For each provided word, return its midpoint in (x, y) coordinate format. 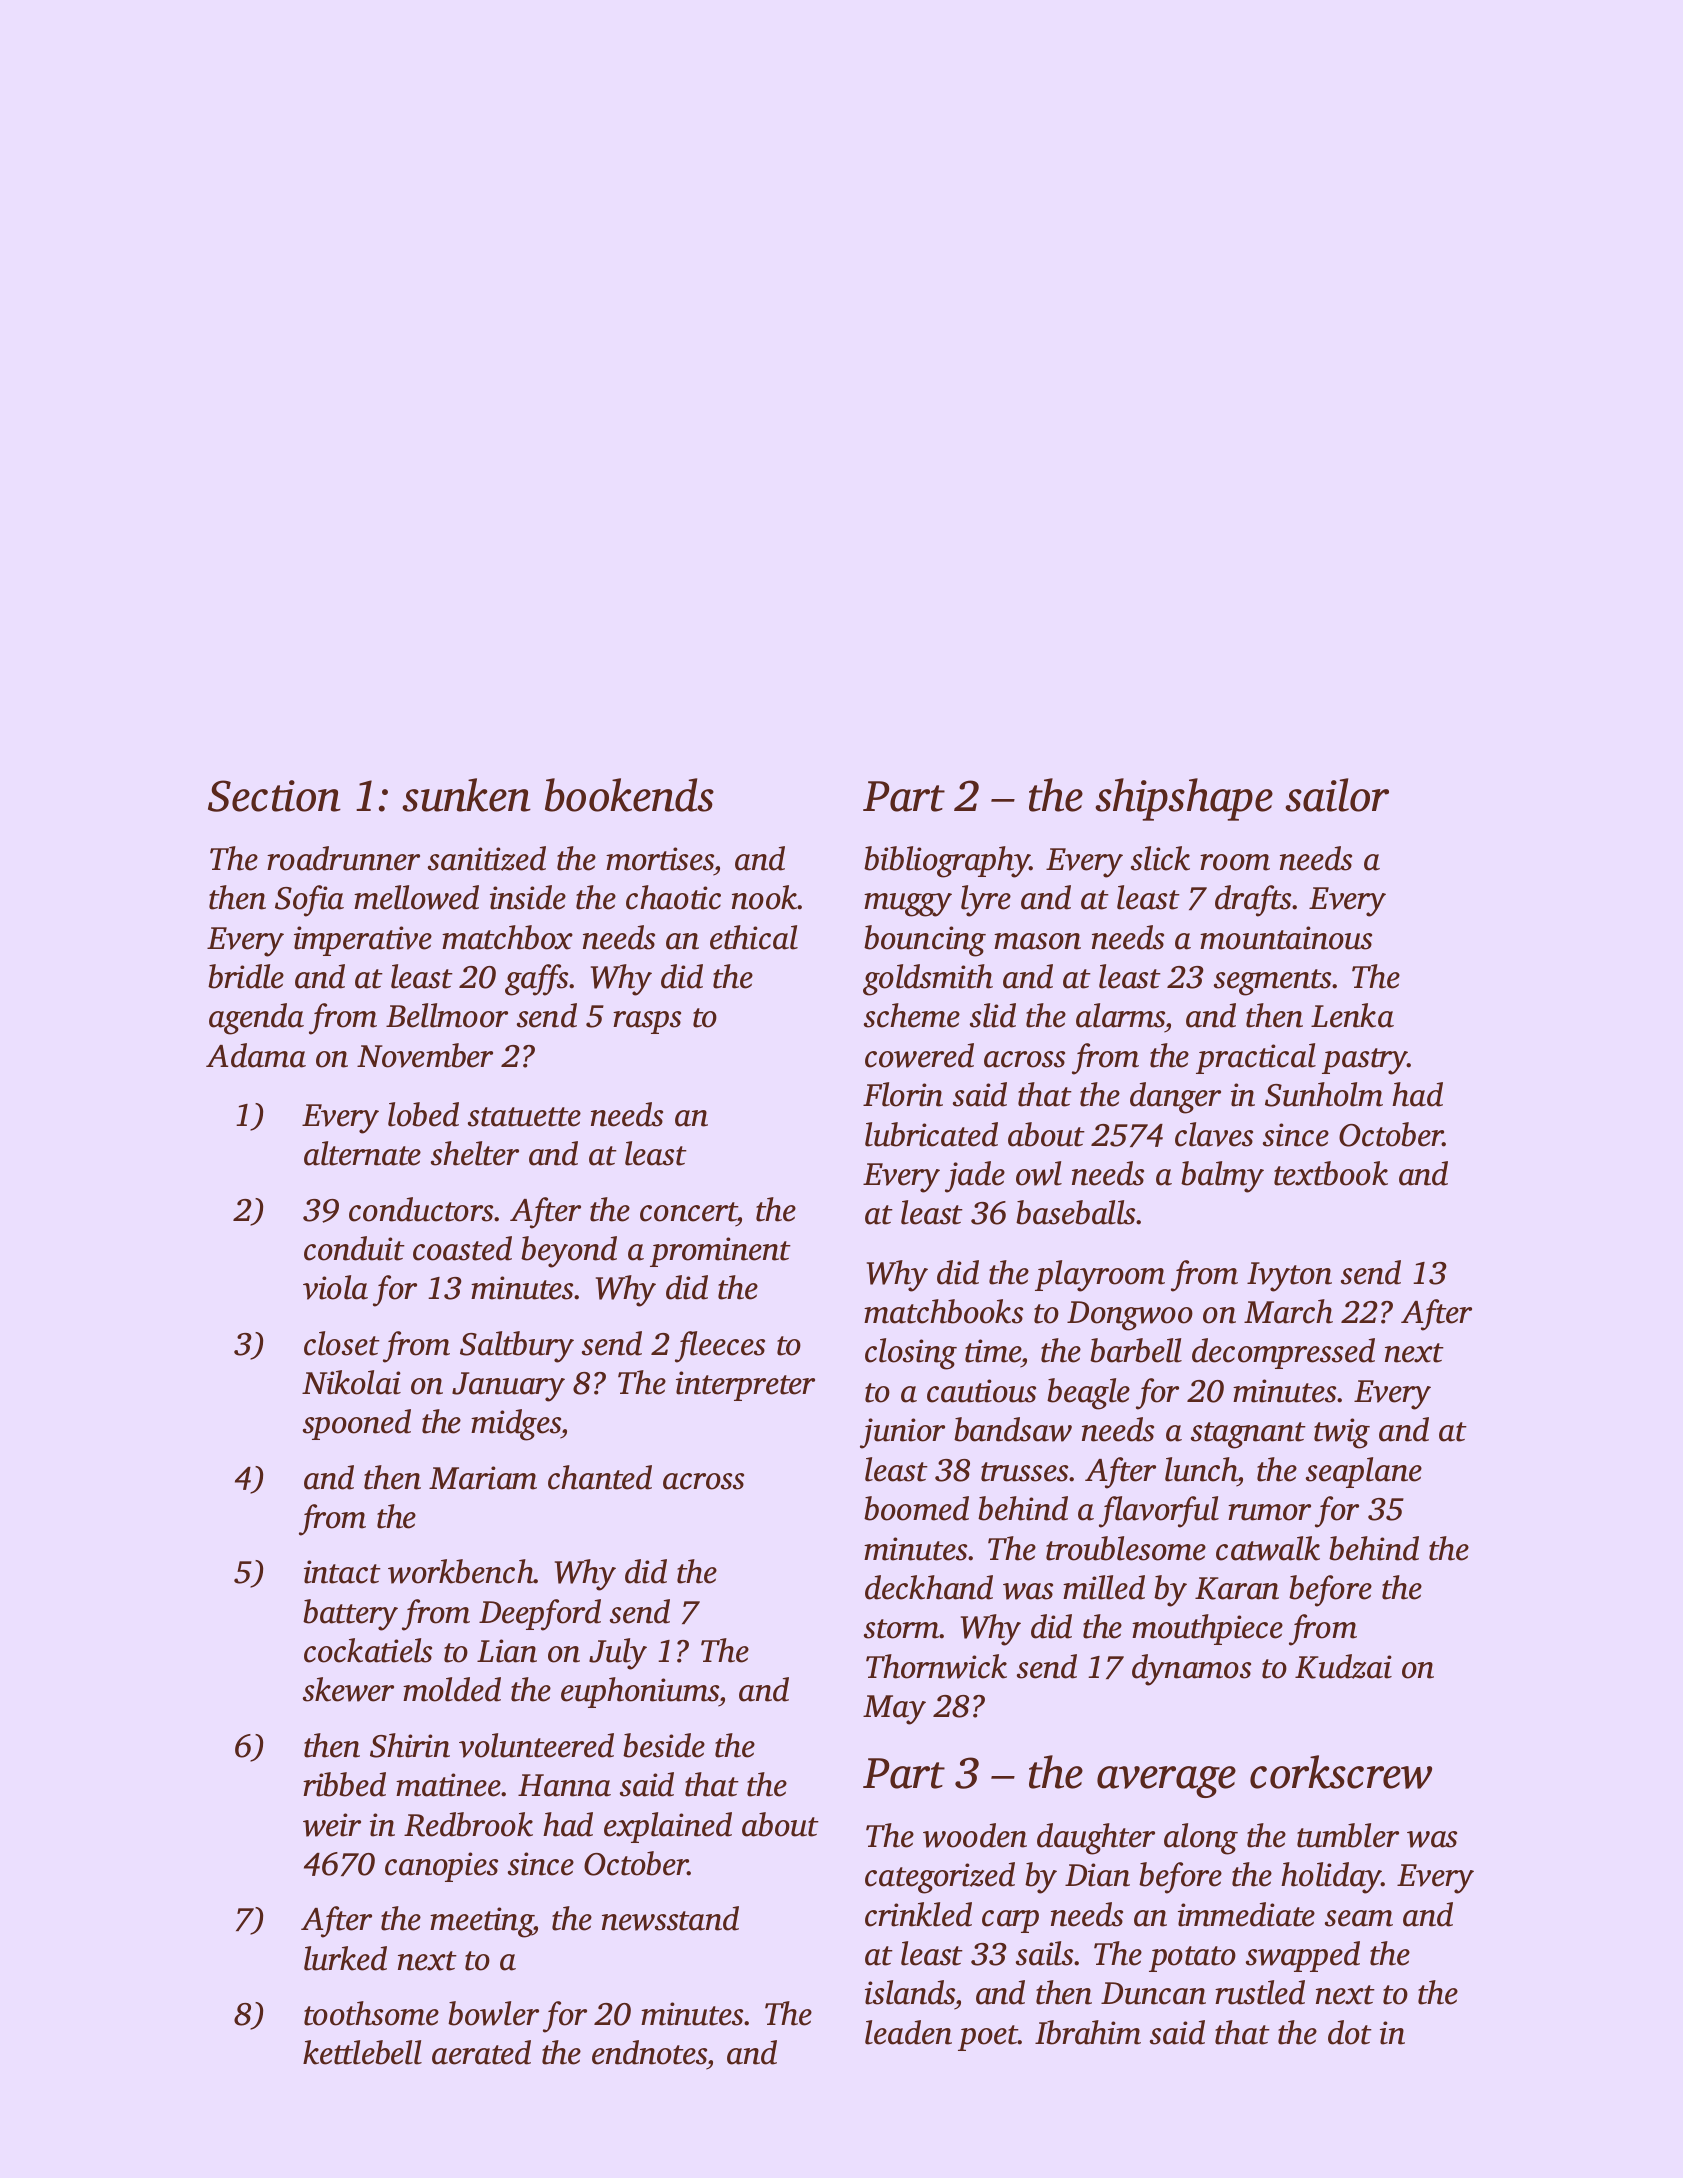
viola (335, 1287)
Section (274, 796)
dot (1350, 2032)
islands (910, 1992)
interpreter (745, 1386)
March (1288, 1311)
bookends (629, 795)
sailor (1337, 795)
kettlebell (362, 2052)
